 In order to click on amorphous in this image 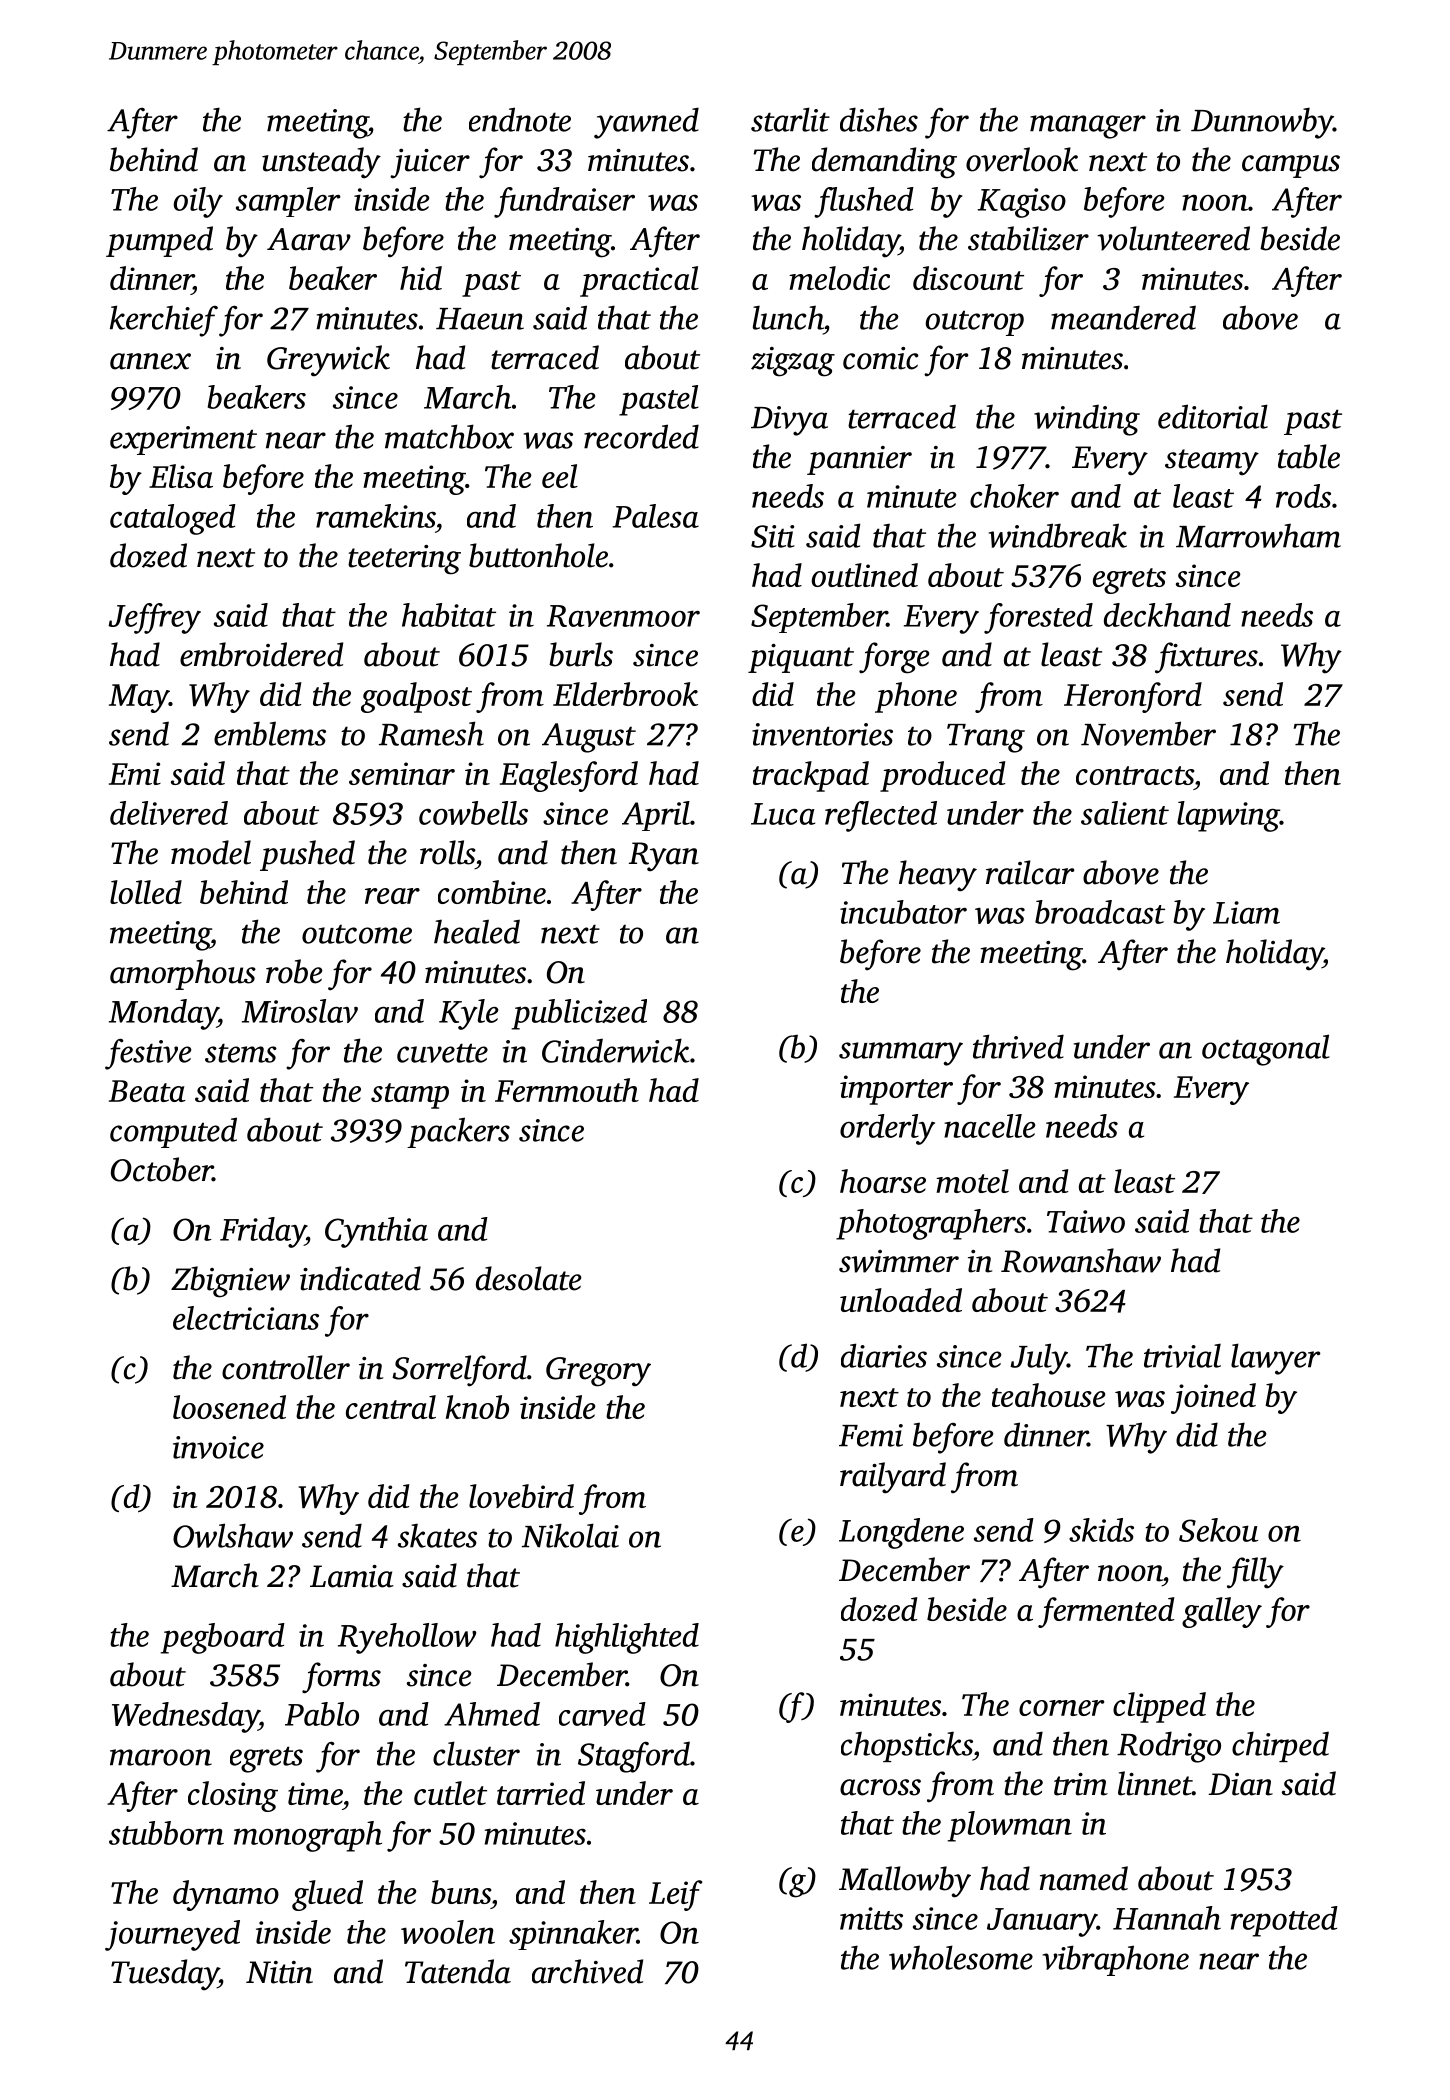, I will do `click(183, 974)`.
